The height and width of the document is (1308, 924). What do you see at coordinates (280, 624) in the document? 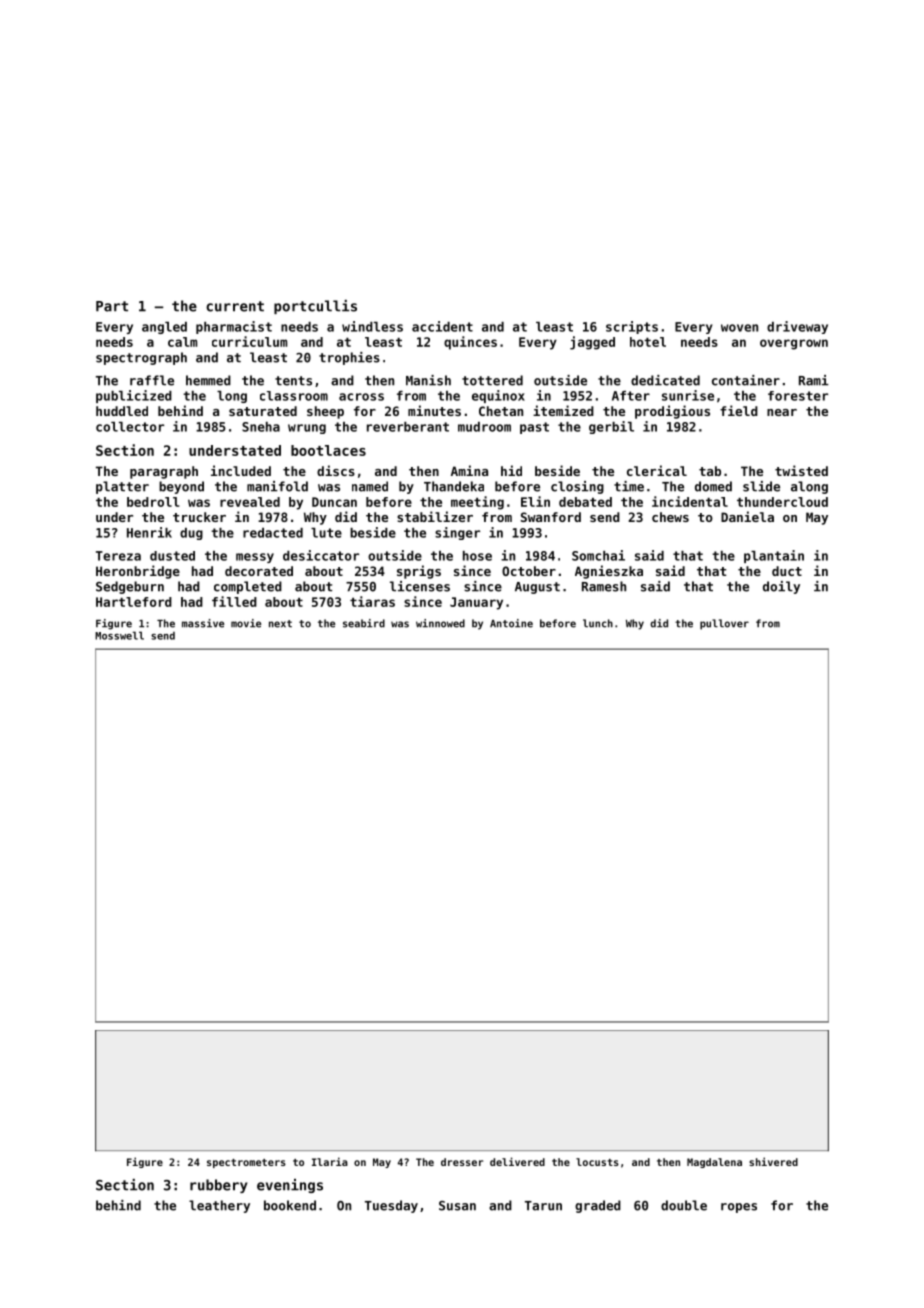
I see `next` at bounding box center [280, 624].
